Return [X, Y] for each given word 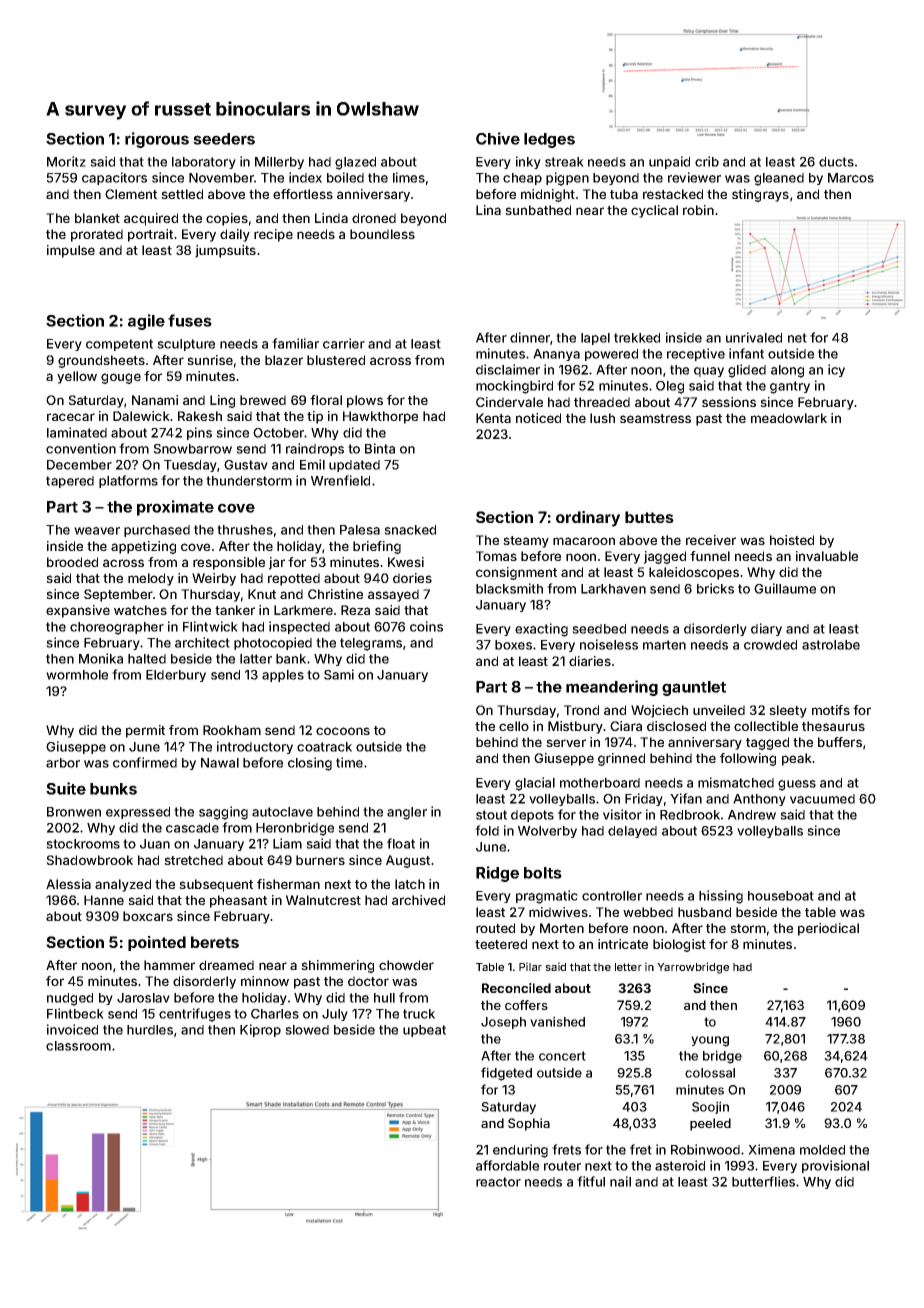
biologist [679, 945]
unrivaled [754, 337]
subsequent [216, 885]
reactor [498, 1182]
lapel [595, 339]
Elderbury [176, 676]
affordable [507, 1165]
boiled [345, 177]
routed [495, 928]
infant [746, 353]
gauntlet [694, 688]
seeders [224, 139]
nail [620, 1181]
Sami [339, 674]
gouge [121, 378]
